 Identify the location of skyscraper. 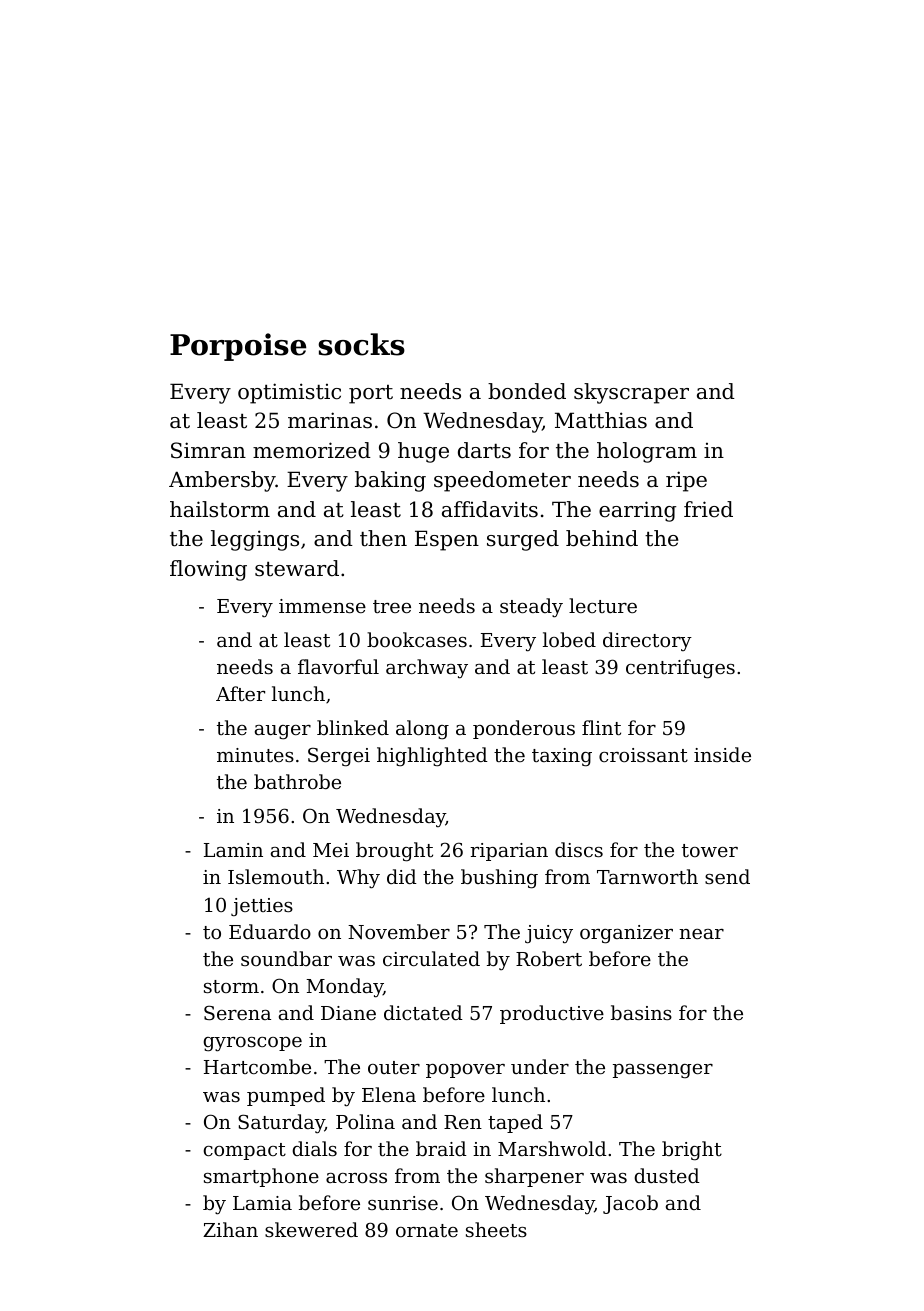
(631, 393).
